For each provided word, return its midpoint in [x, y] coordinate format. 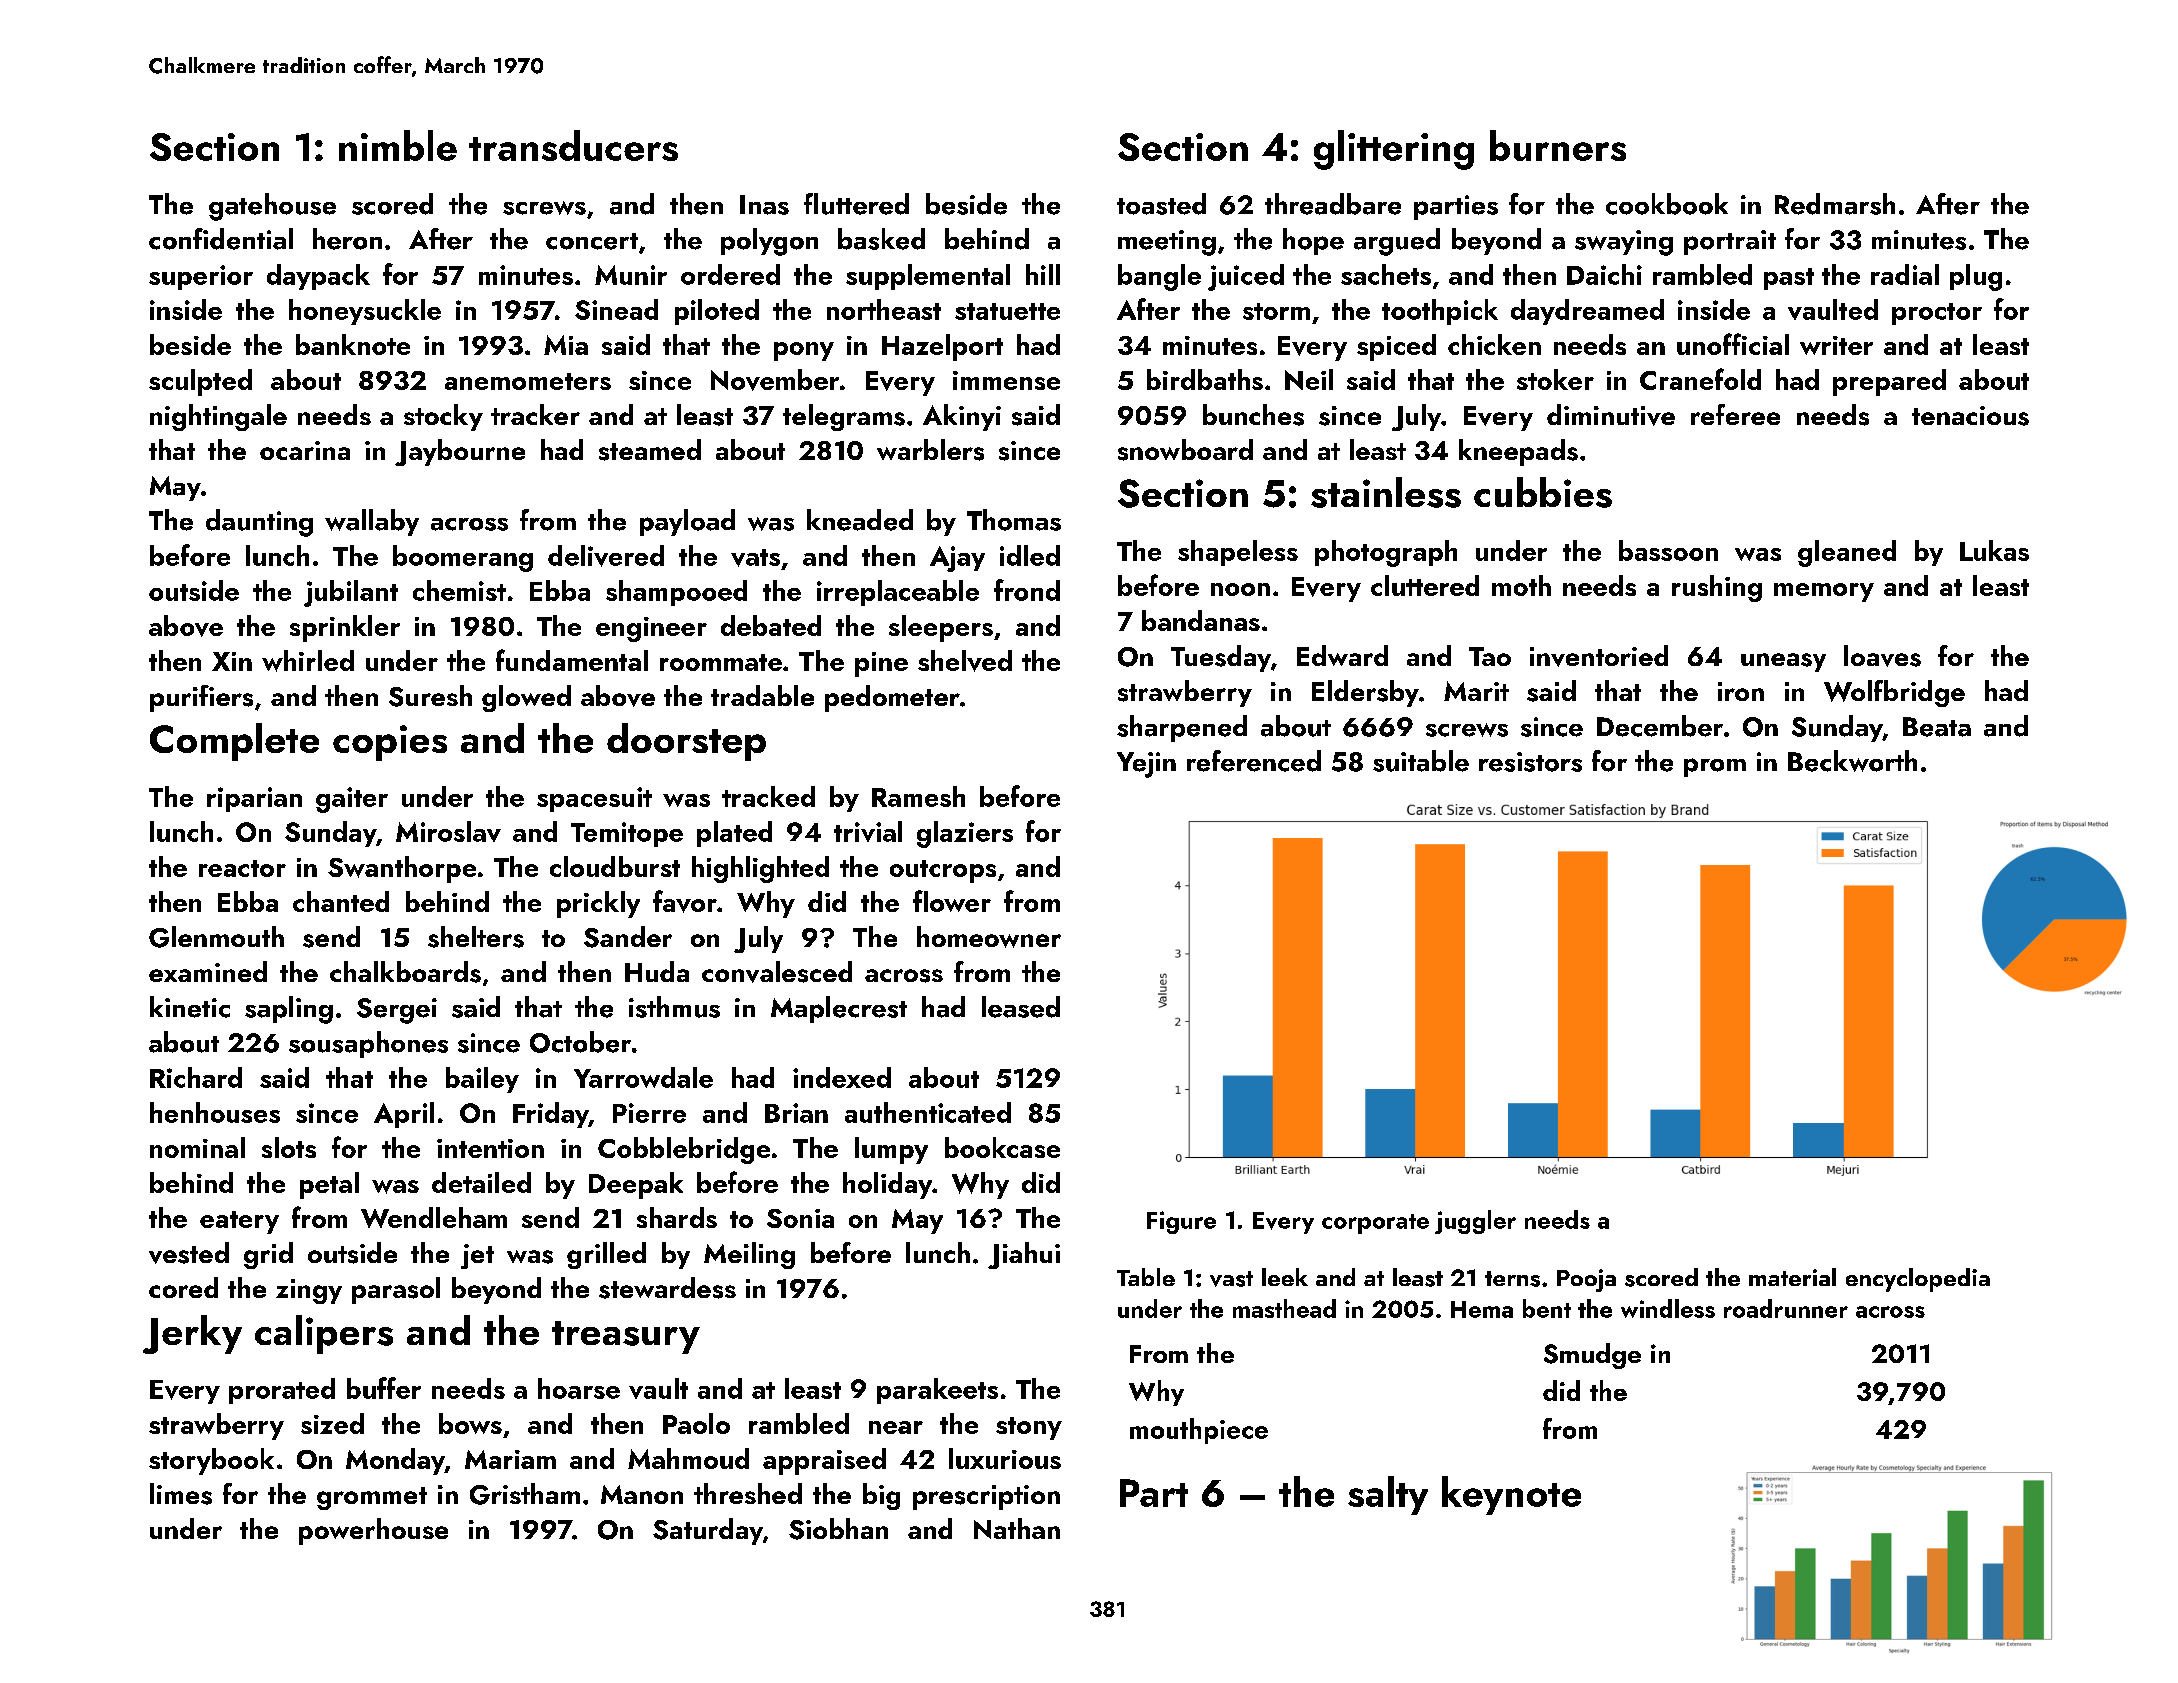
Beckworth [1852, 761]
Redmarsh [1835, 204]
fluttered [856, 204]
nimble [398, 145]
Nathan [1017, 1528]
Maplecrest [839, 1009]
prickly [598, 904]
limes [181, 1494]
